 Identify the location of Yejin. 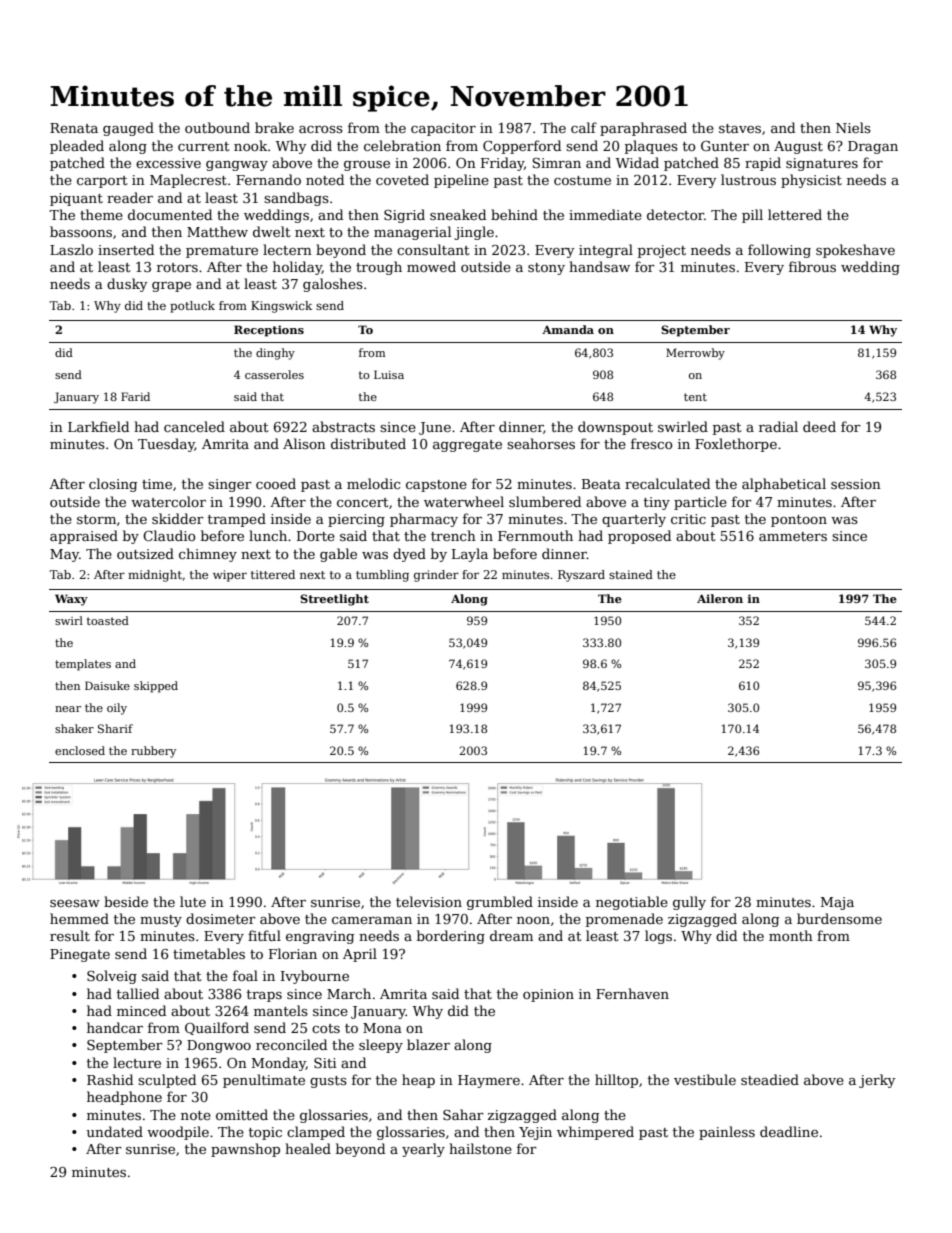
(535, 1133).
